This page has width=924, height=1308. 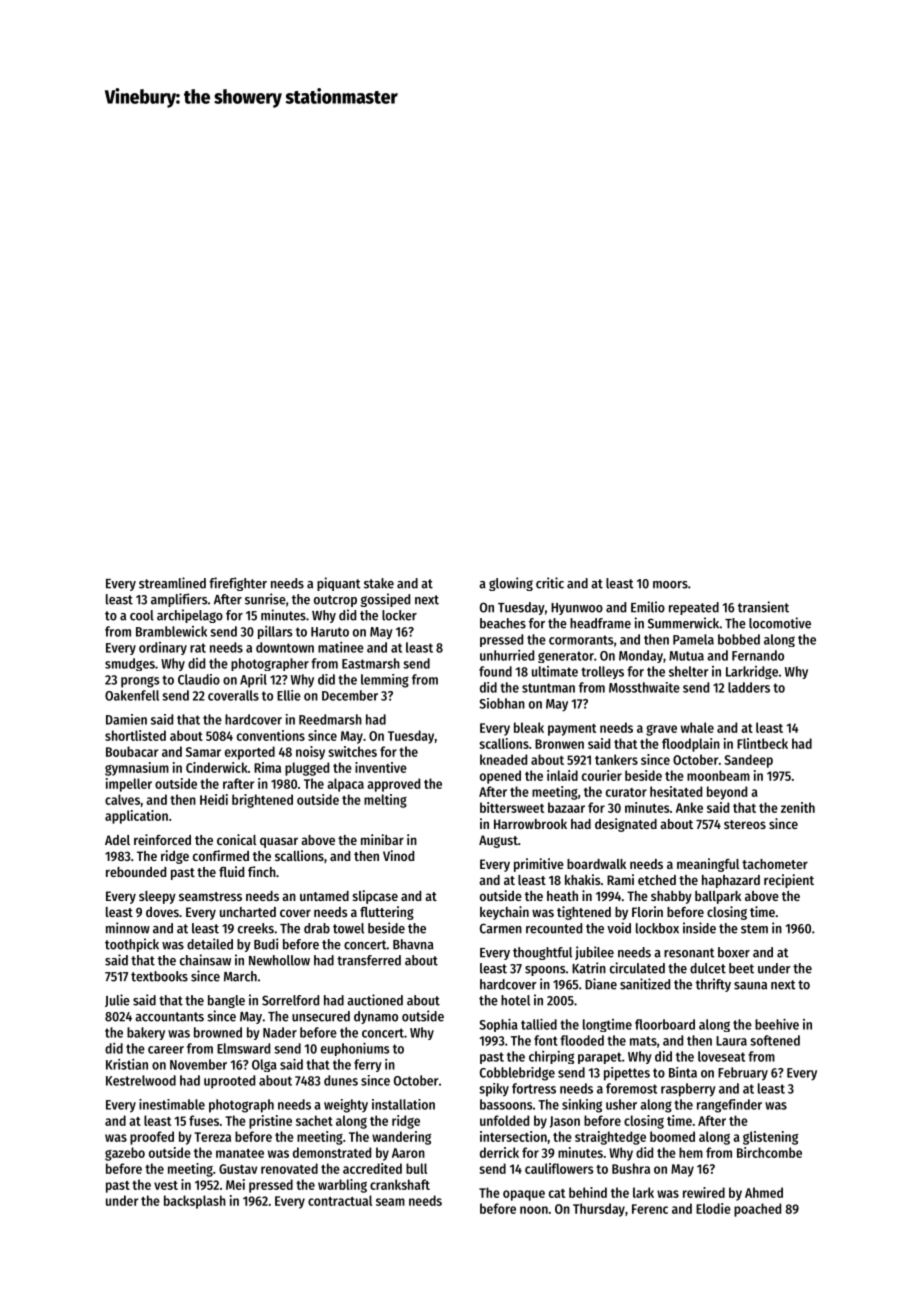 What do you see at coordinates (142, 615) in the page?
I see `cool` at bounding box center [142, 615].
